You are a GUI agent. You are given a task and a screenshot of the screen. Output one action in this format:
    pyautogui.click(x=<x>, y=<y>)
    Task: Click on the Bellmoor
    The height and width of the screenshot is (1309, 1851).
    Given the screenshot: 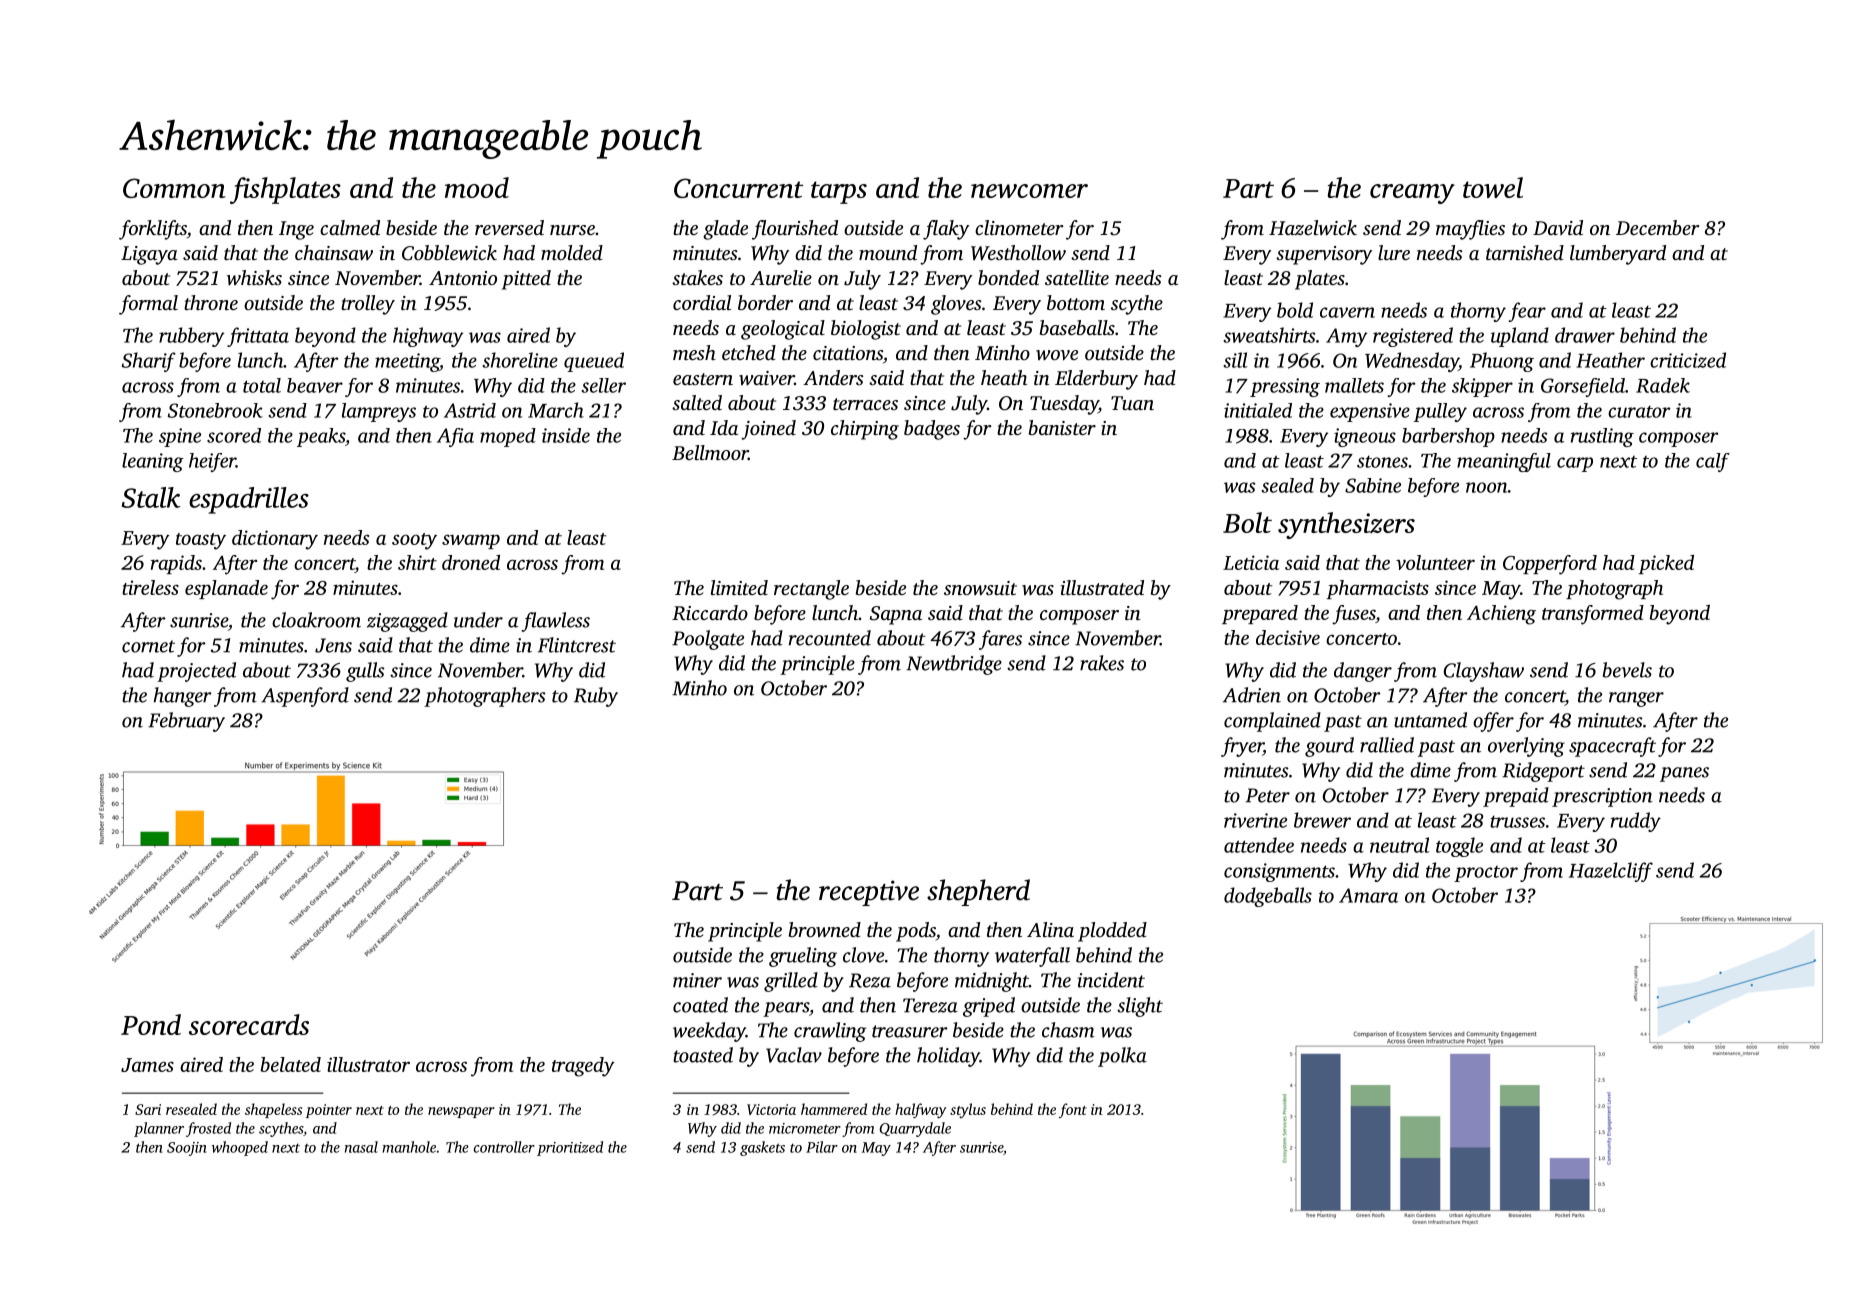 What is the action you would take?
    pyautogui.click(x=710, y=452)
